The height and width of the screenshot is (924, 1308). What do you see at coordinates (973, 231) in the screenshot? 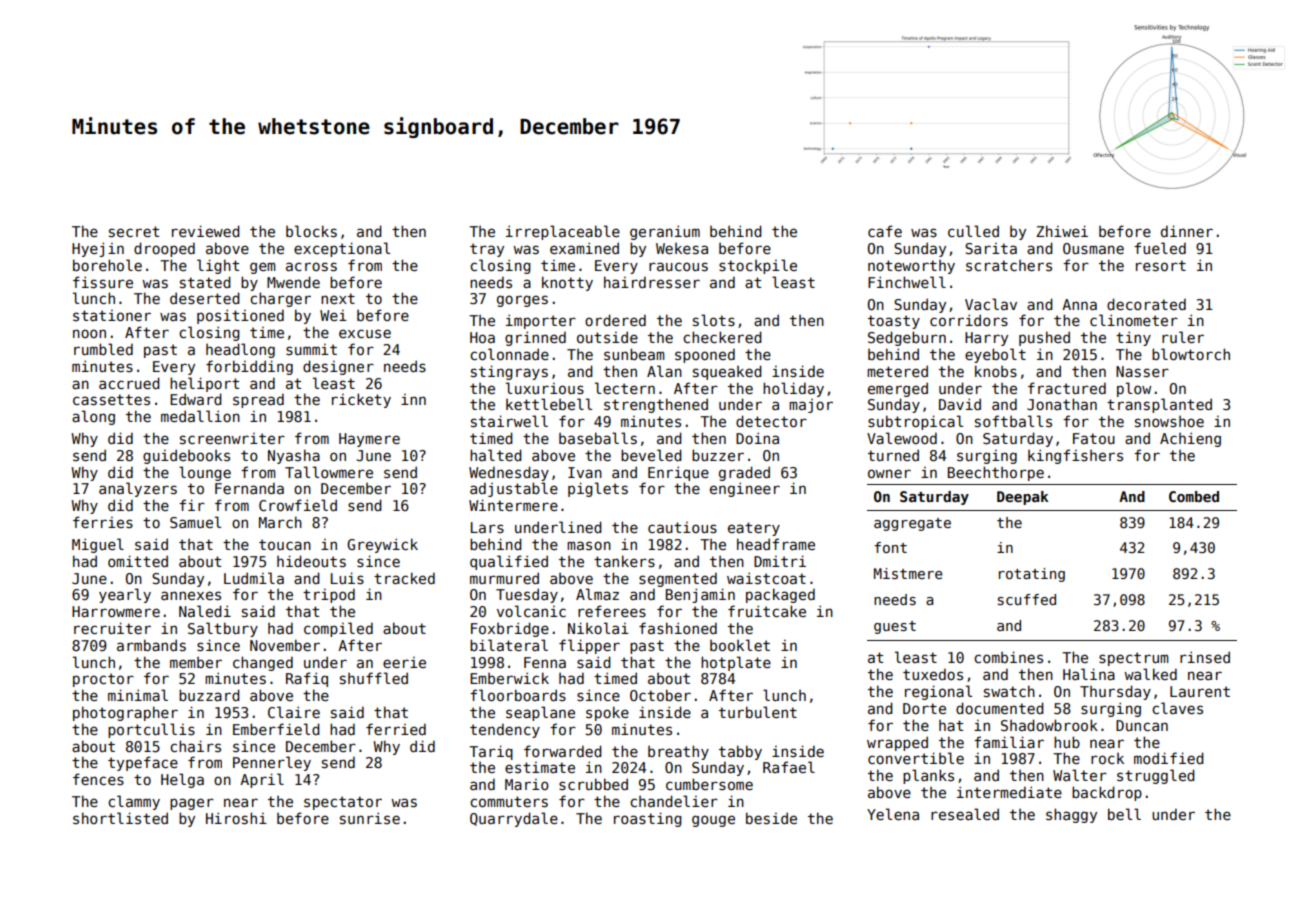
I see `culled` at bounding box center [973, 231].
